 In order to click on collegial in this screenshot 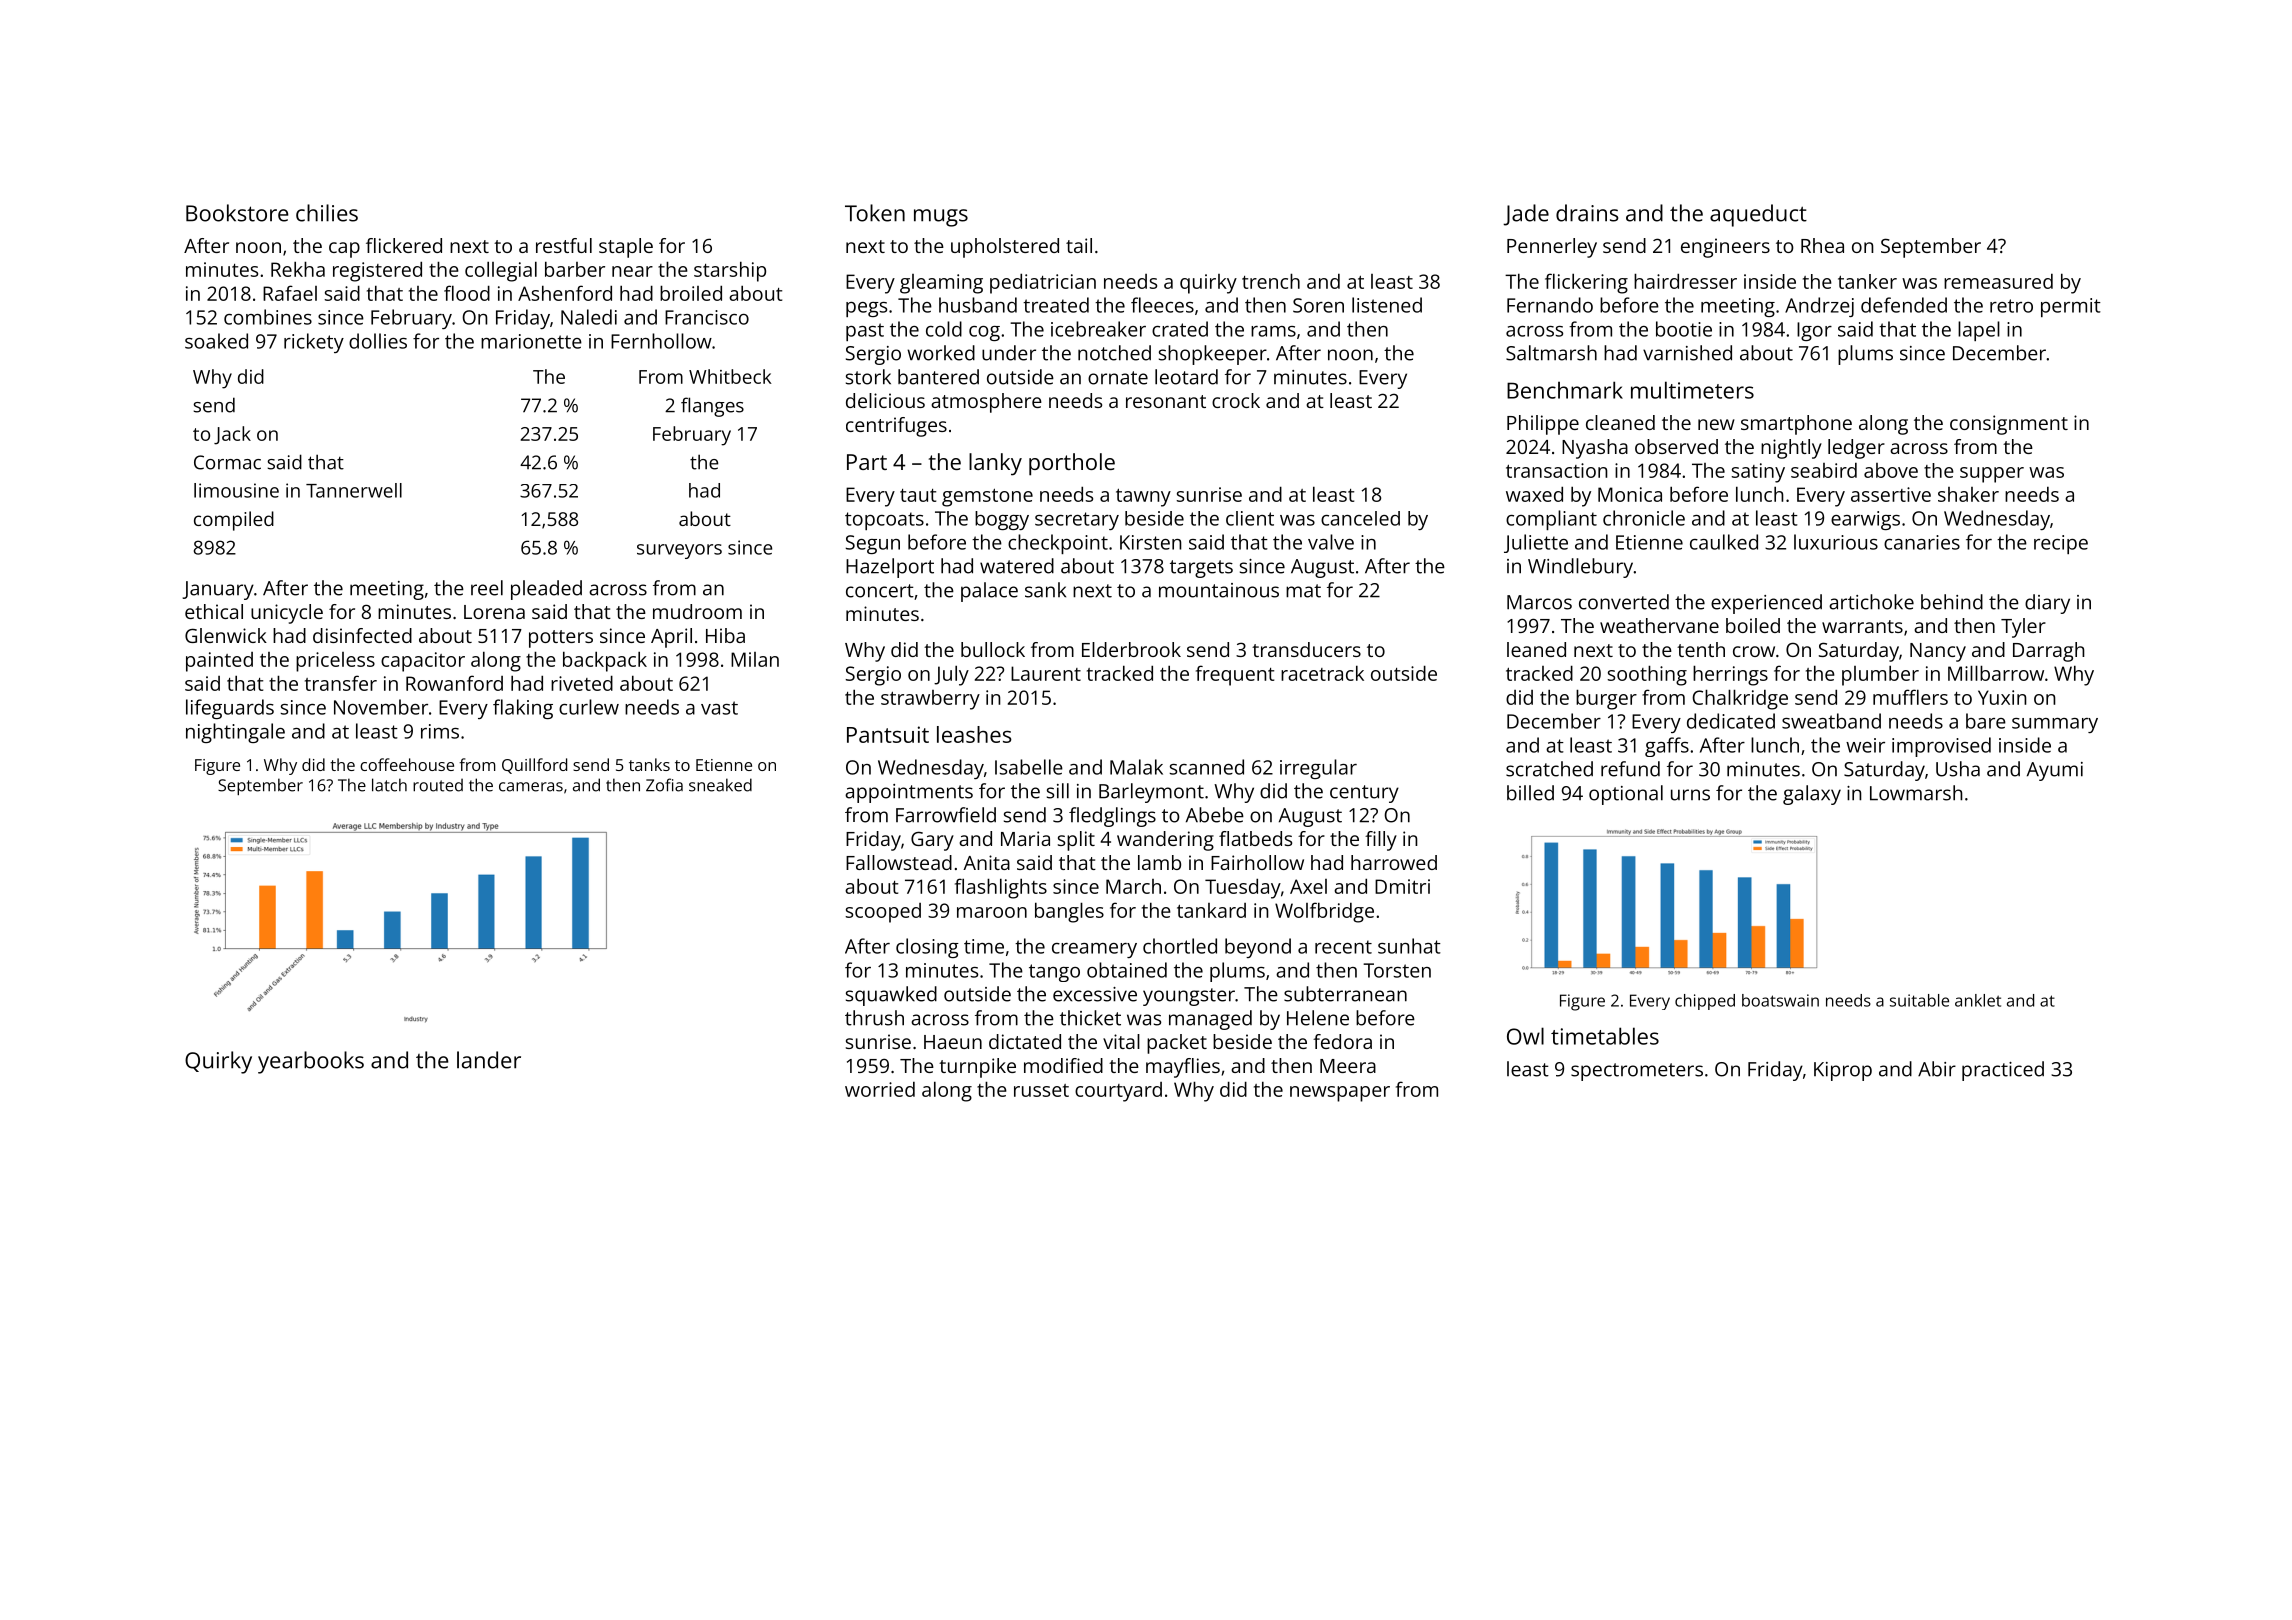, I will do `click(501, 271)`.
